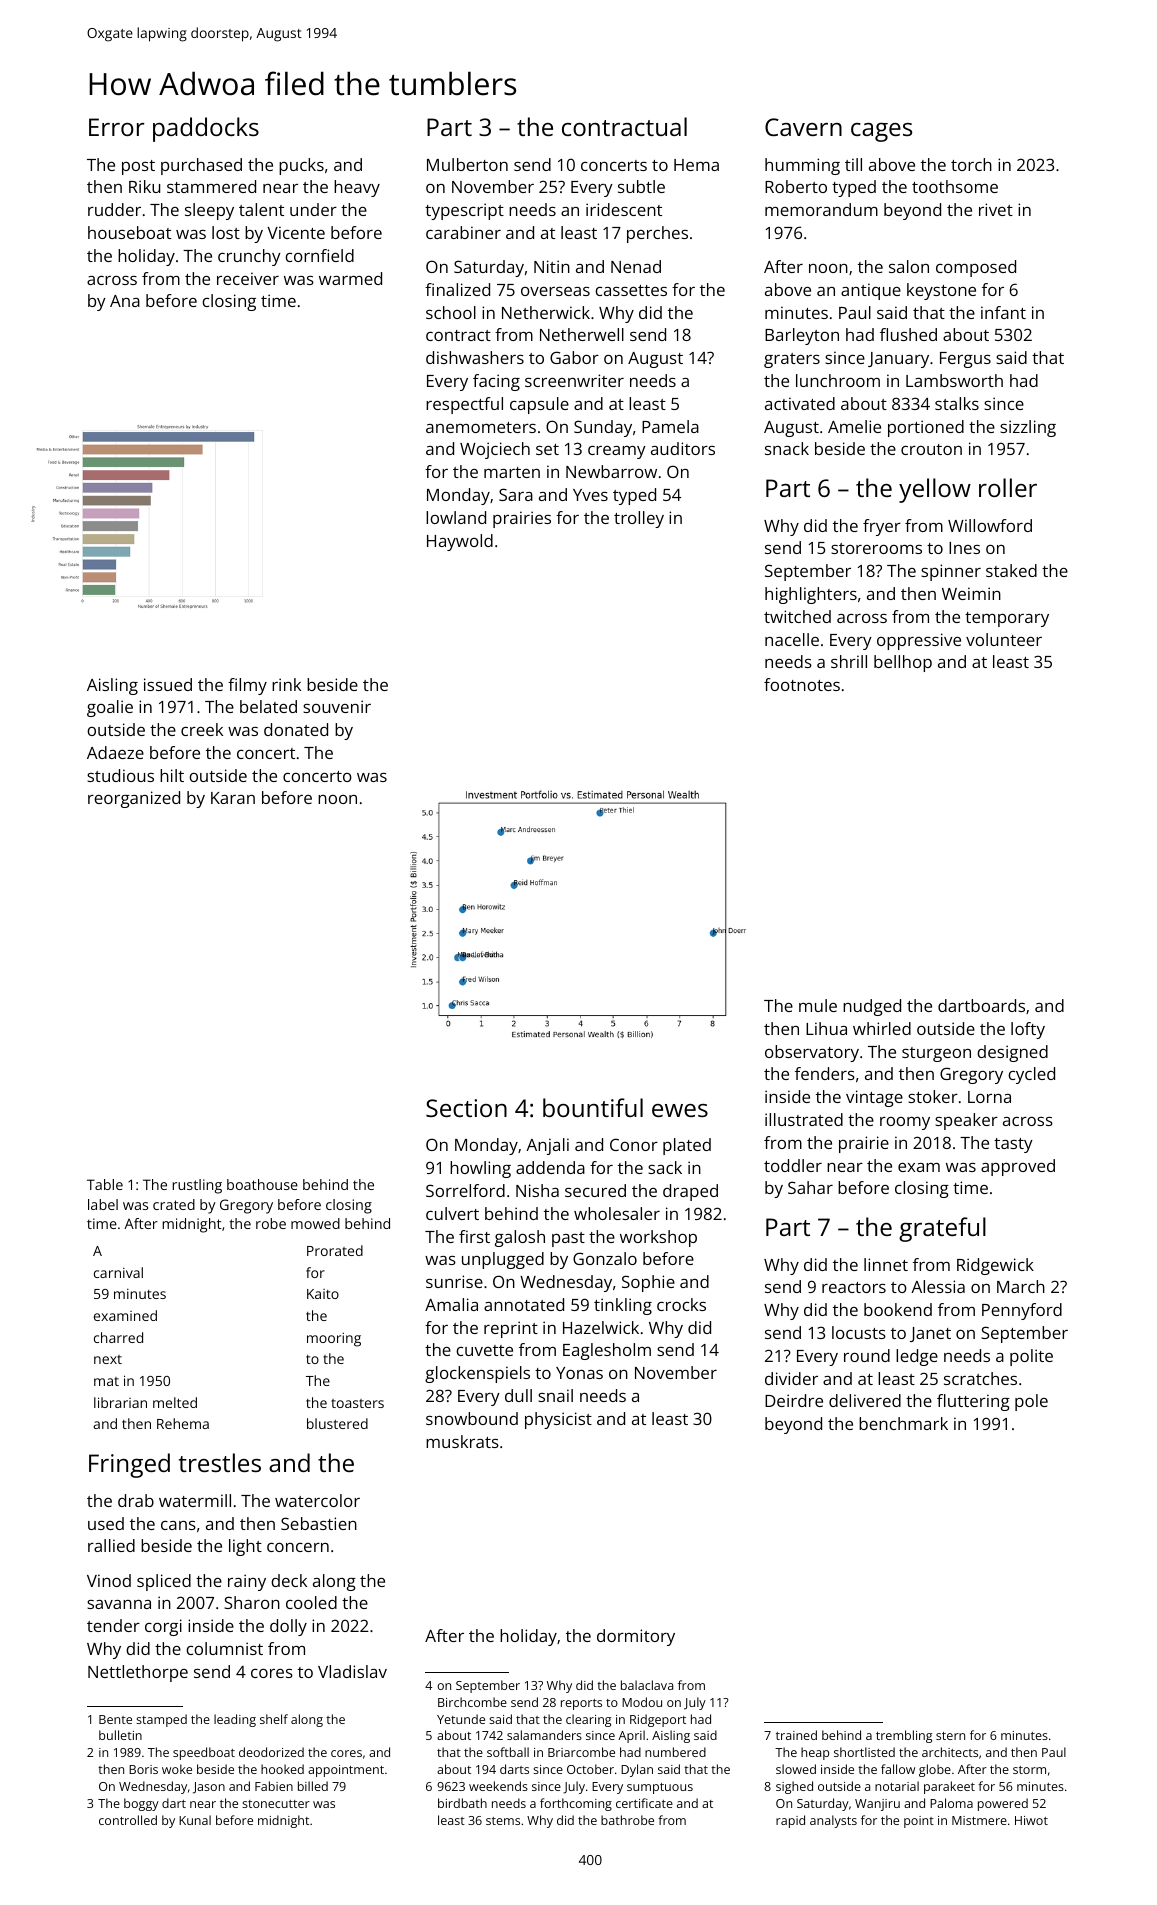 This image has height=1905, width=1157. What do you see at coordinates (971, 164) in the image?
I see `torch` at bounding box center [971, 164].
